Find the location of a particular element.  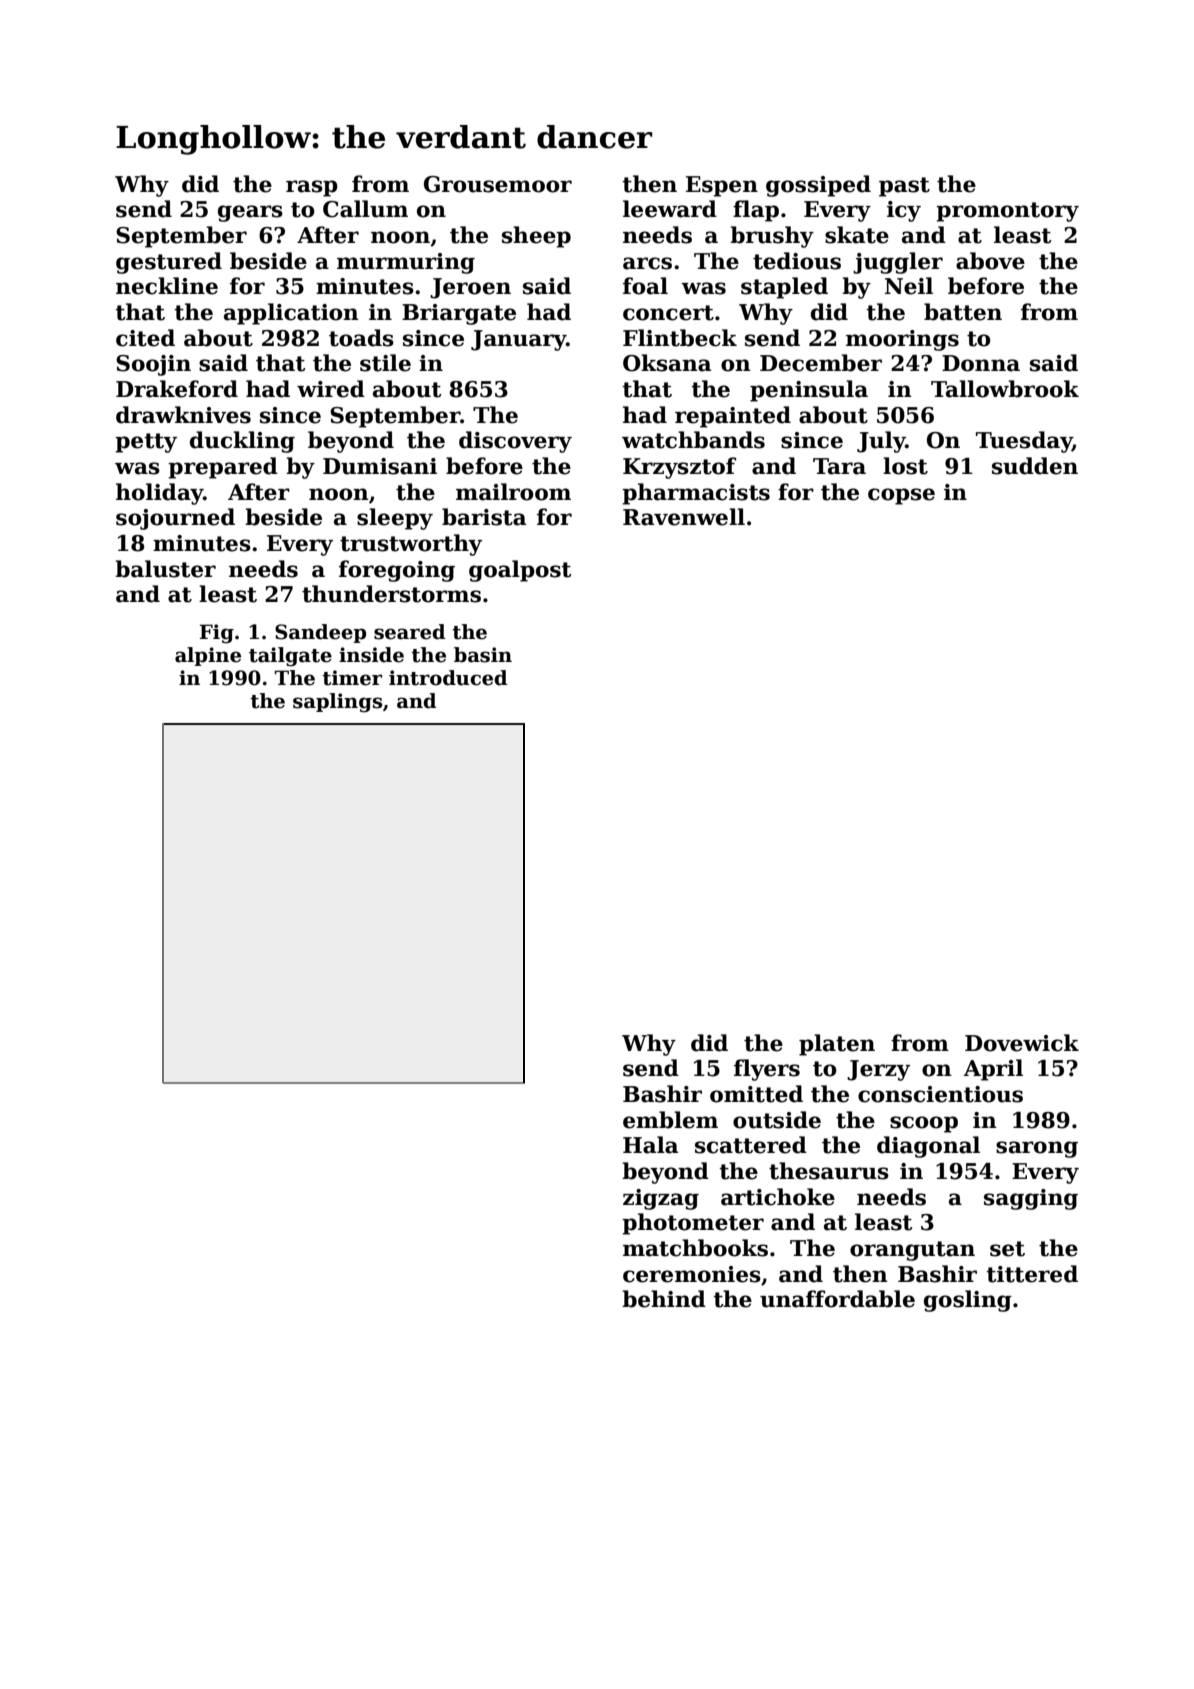

emblem is located at coordinates (670, 1120).
